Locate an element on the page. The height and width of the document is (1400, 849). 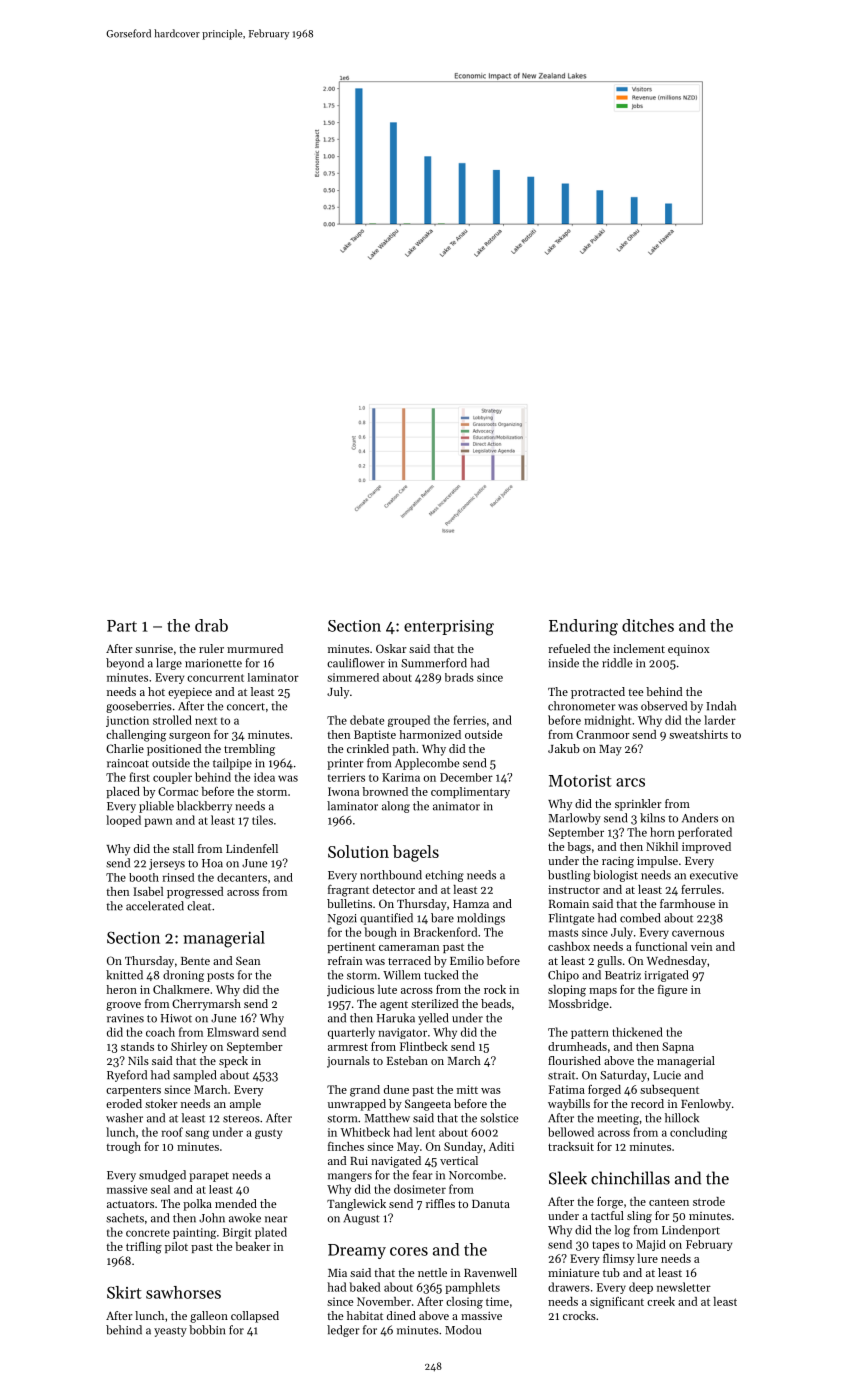
enterprising is located at coordinates (449, 628).
